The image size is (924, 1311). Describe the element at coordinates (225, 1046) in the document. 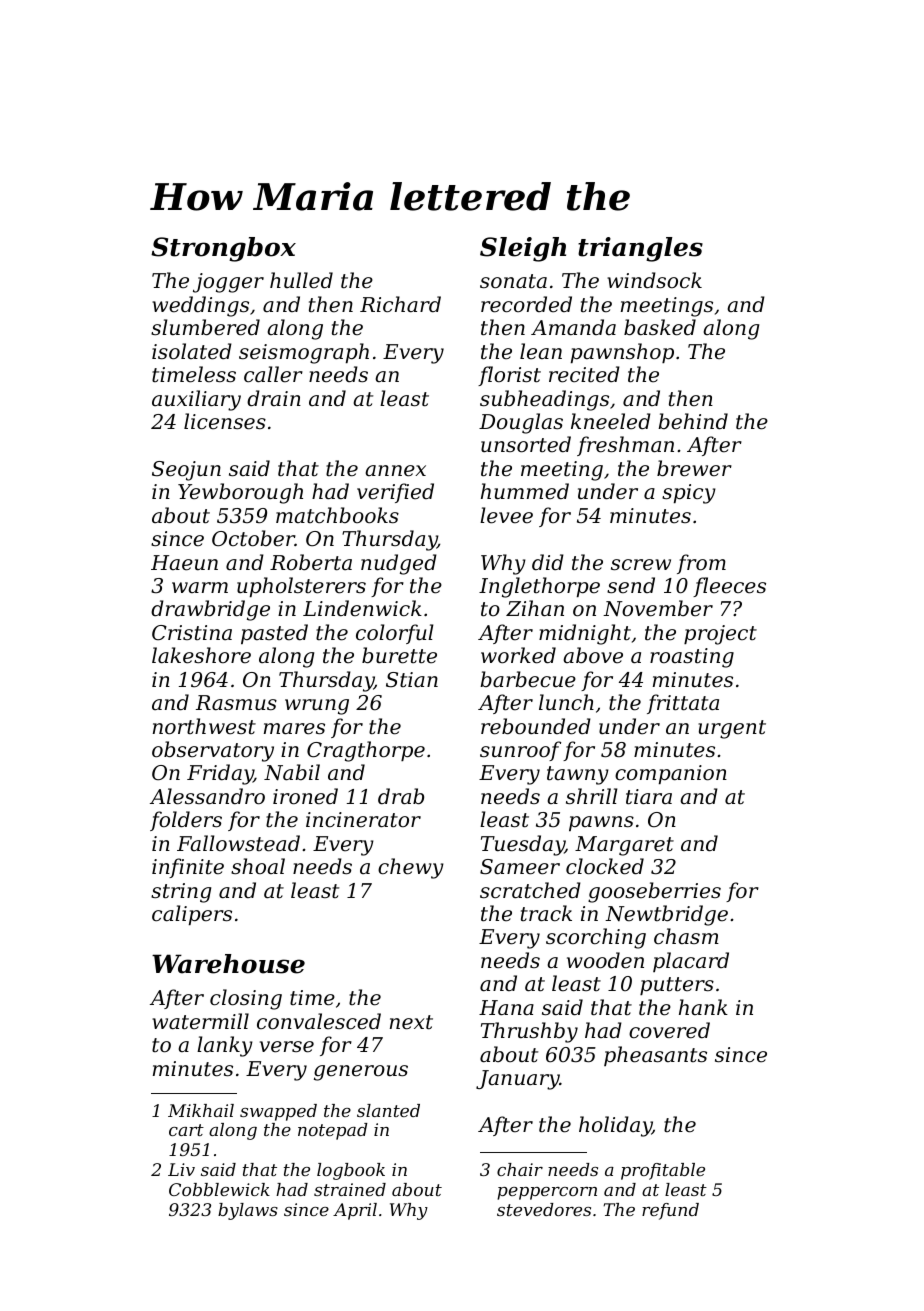

I see `lanky` at that location.
